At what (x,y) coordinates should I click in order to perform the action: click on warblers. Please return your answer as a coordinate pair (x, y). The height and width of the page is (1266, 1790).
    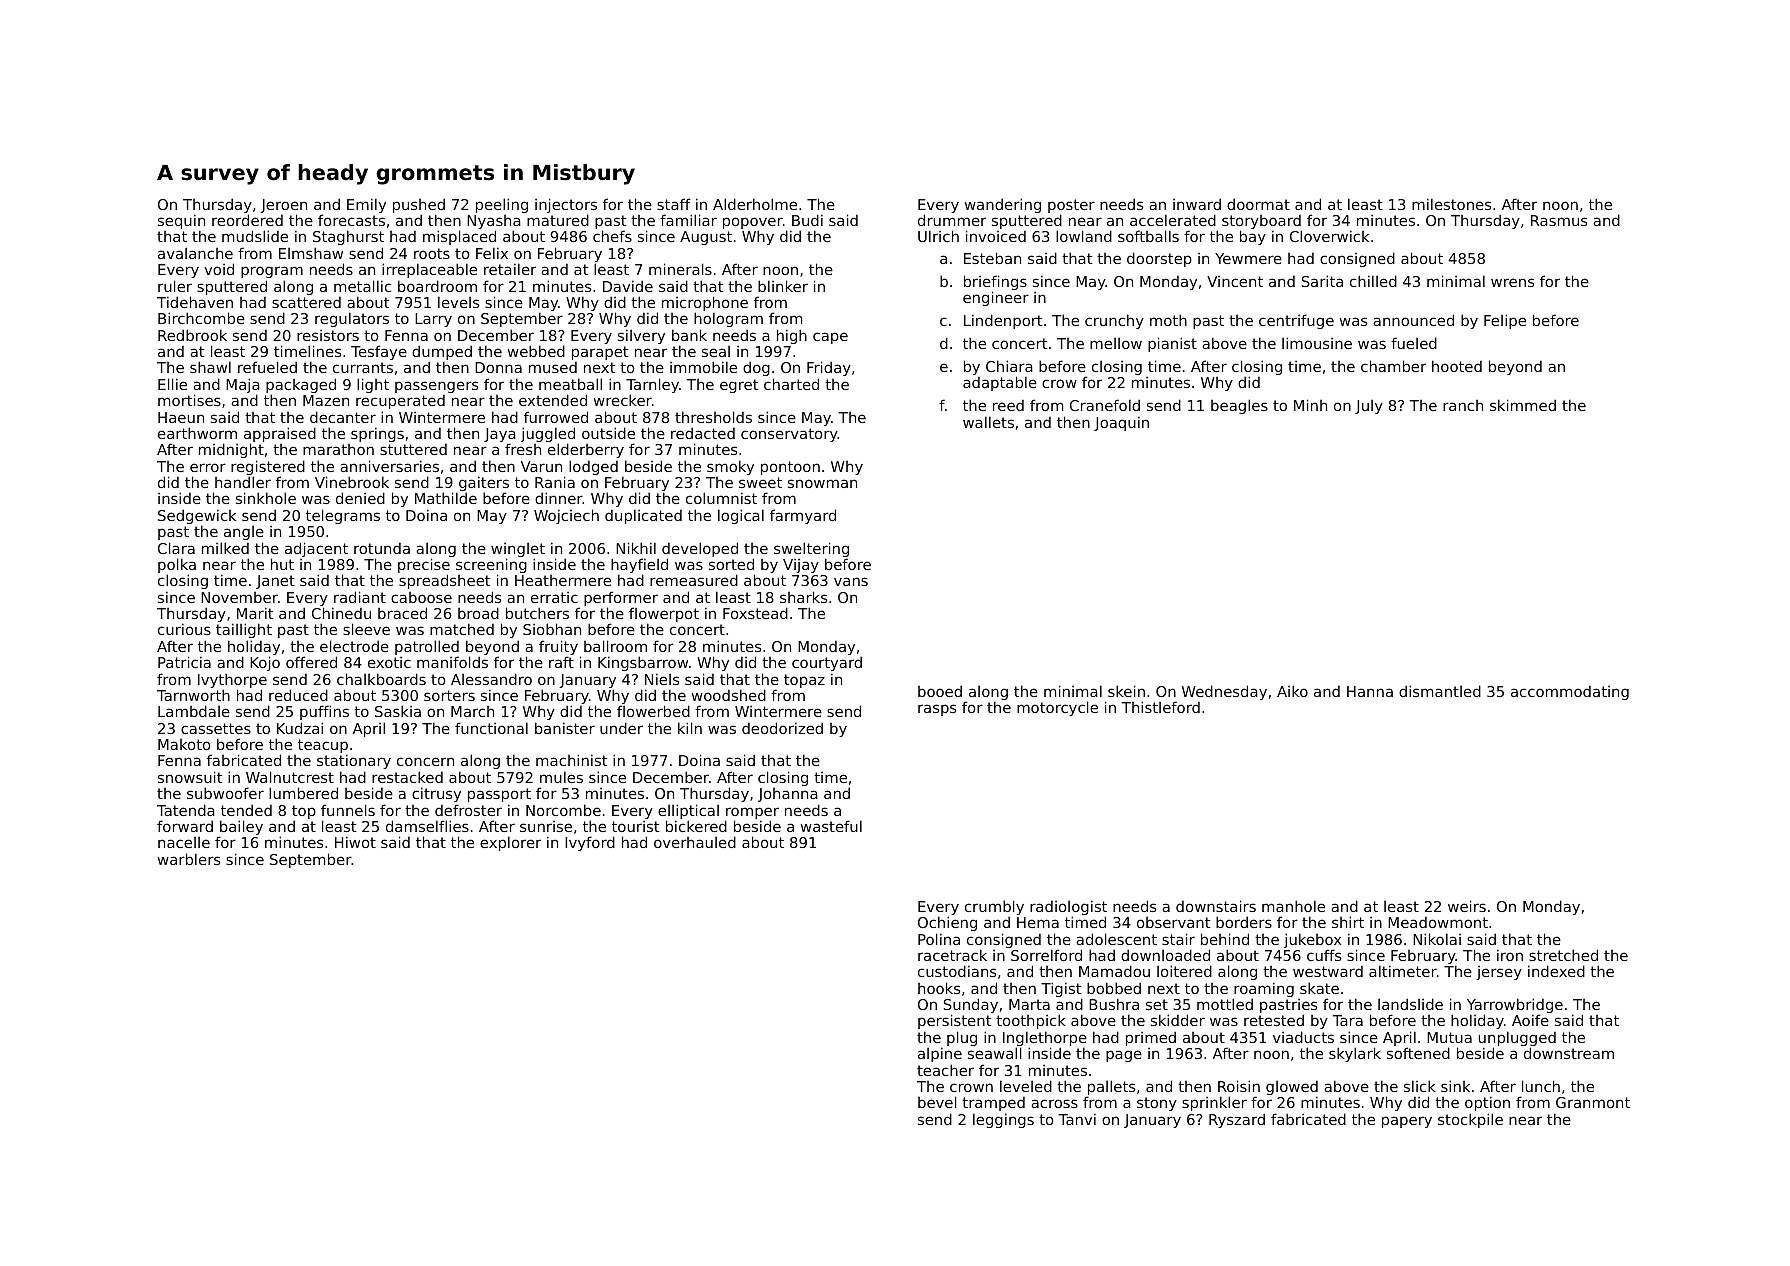
    Looking at the image, I should click on (189, 859).
